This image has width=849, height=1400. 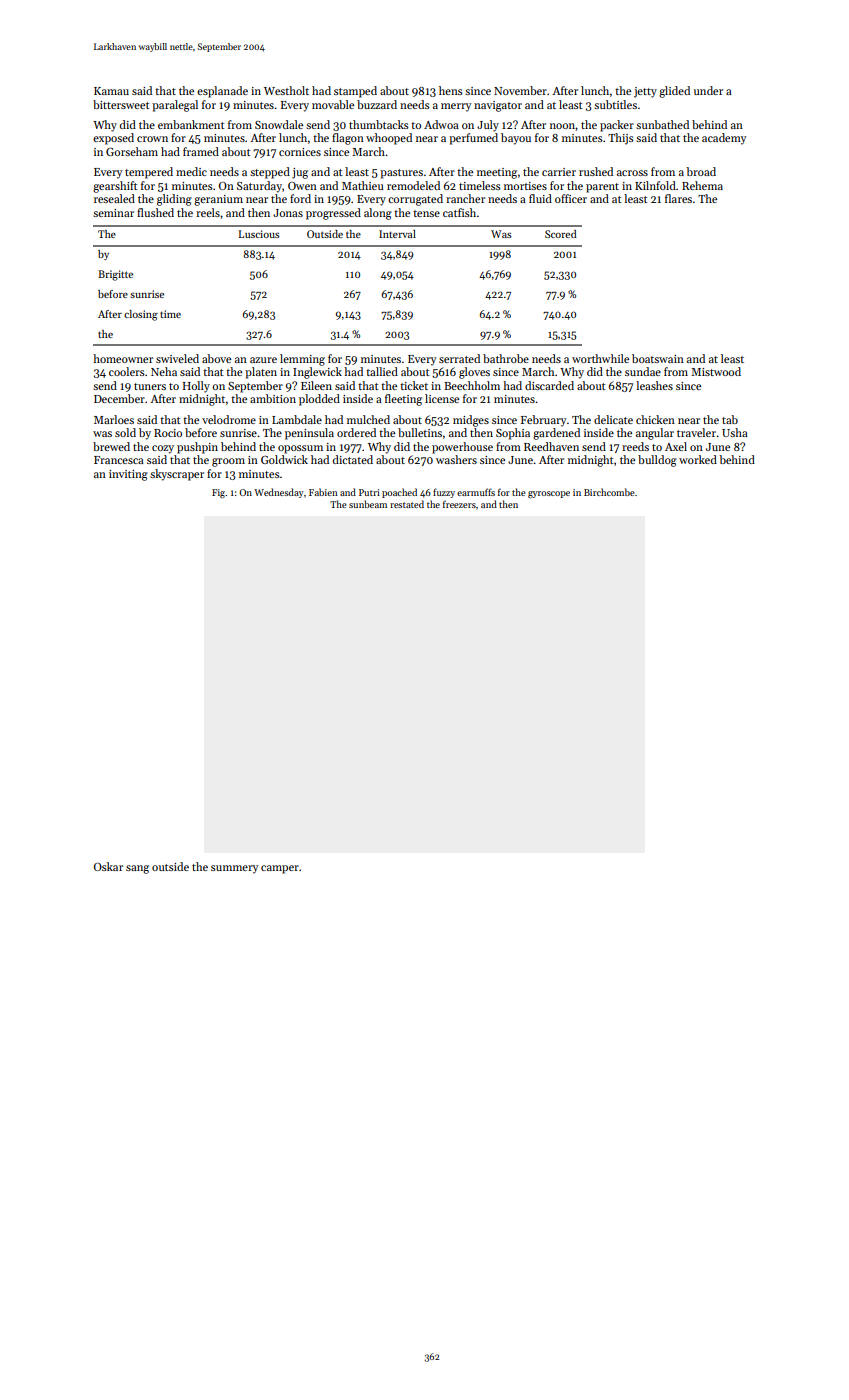 I want to click on Rocio, so click(x=168, y=433).
